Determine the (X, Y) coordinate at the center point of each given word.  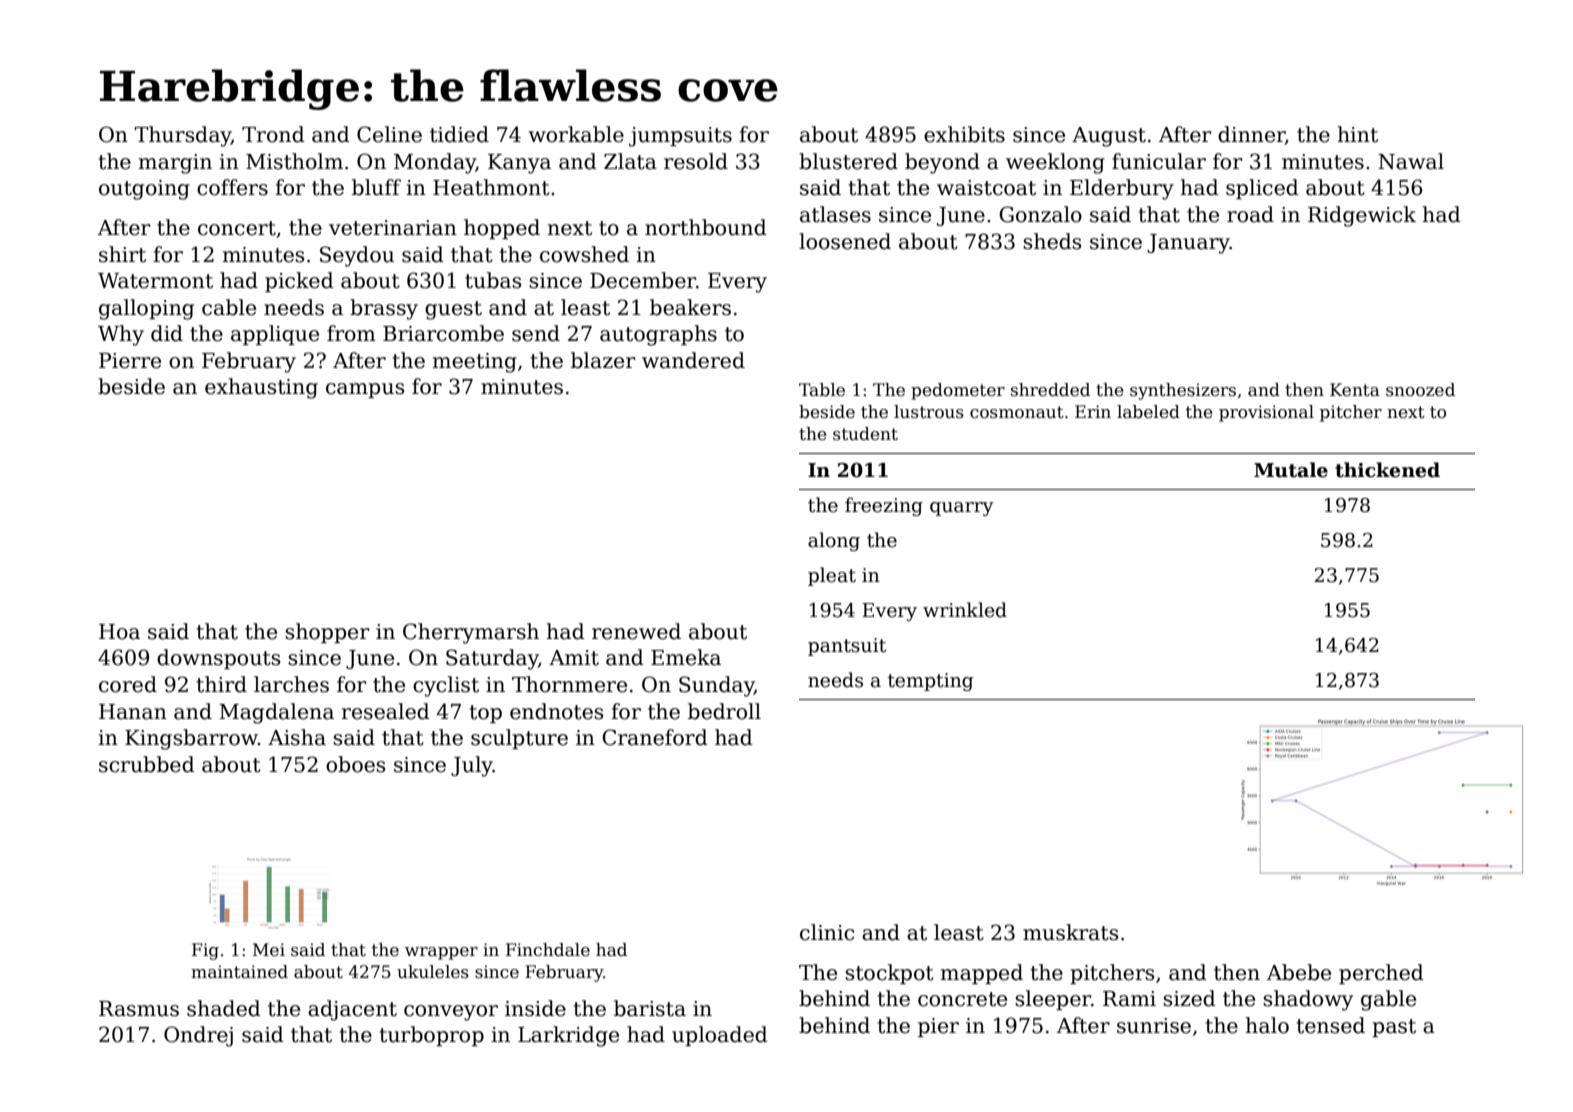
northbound (706, 227)
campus (365, 390)
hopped (502, 229)
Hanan (133, 712)
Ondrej (198, 1036)
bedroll (724, 711)
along (834, 541)
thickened (1387, 470)
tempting (930, 682)
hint (1358, 134)
